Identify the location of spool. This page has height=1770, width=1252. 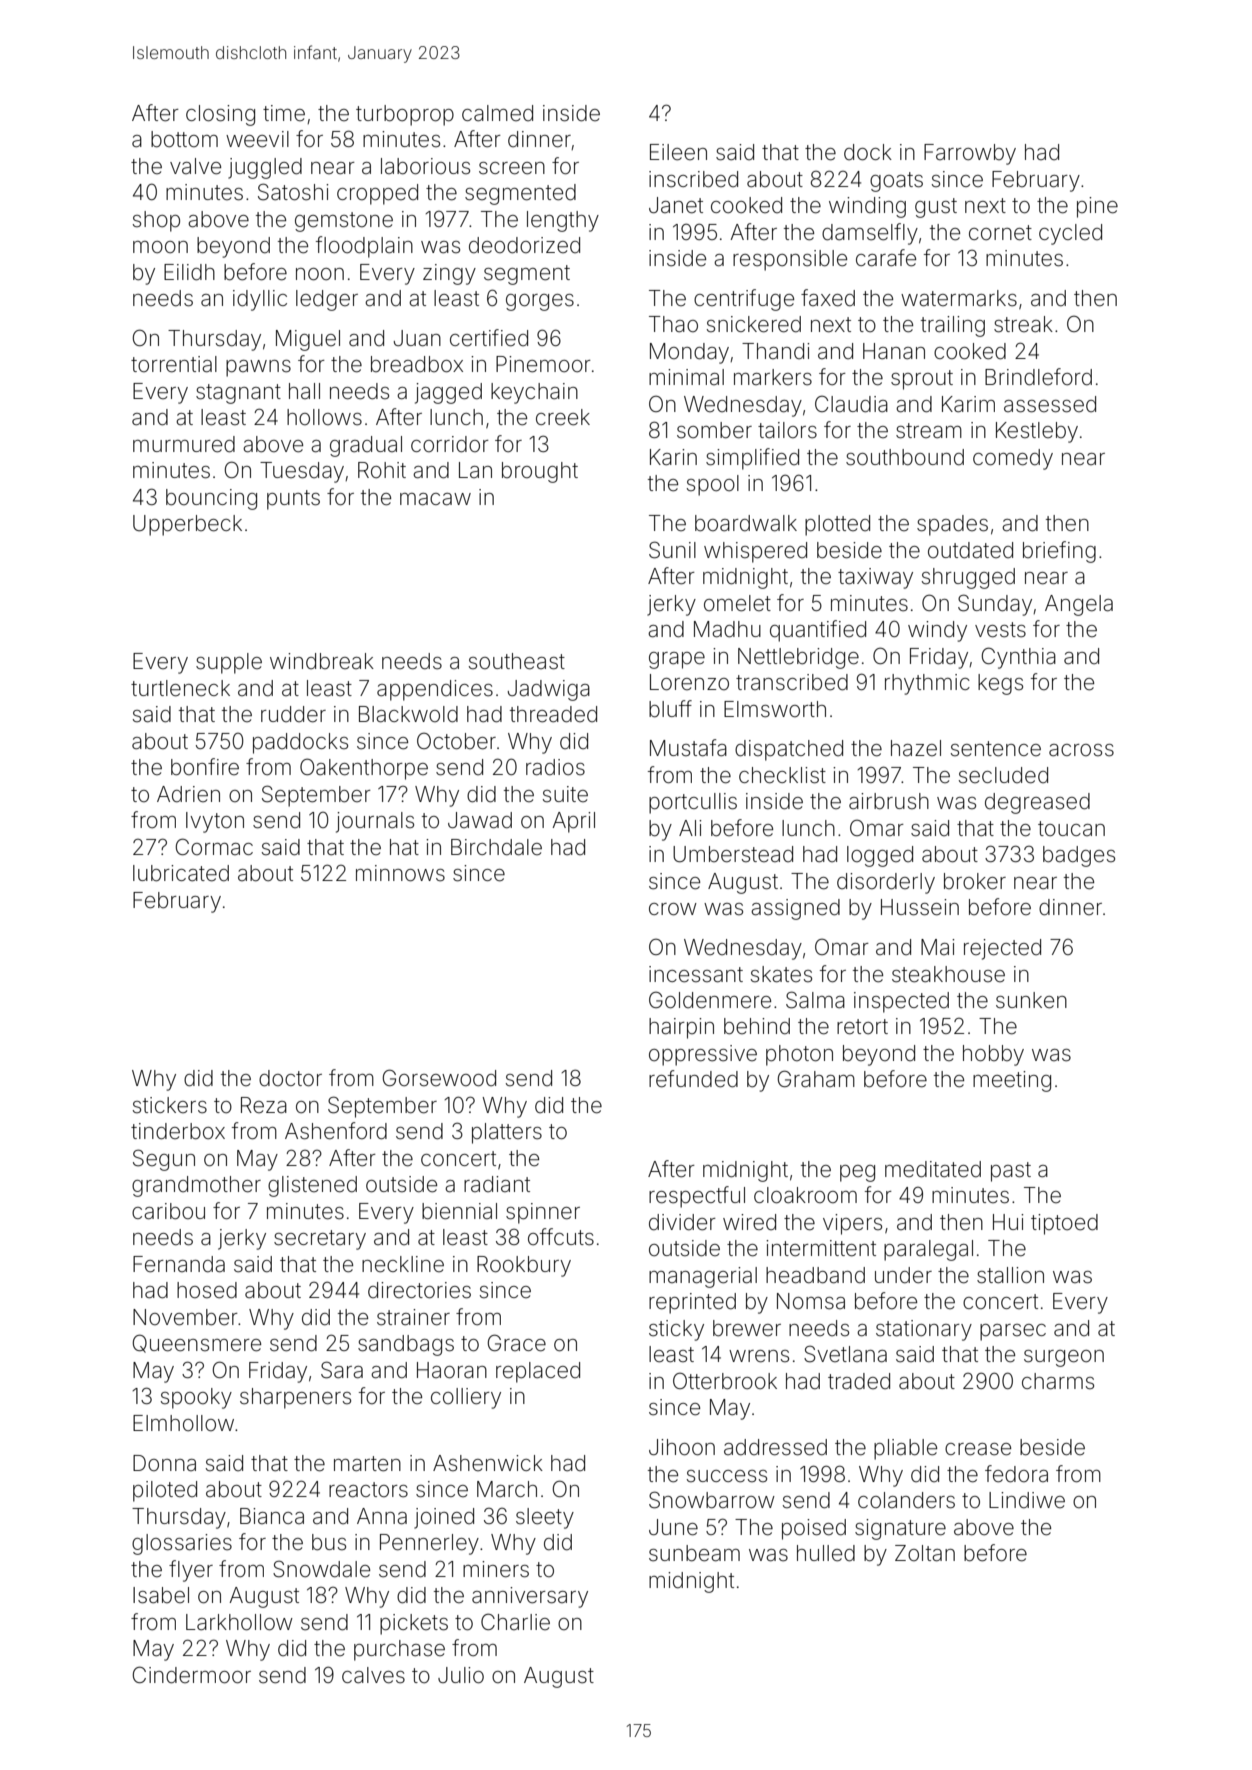
(713, 485).
